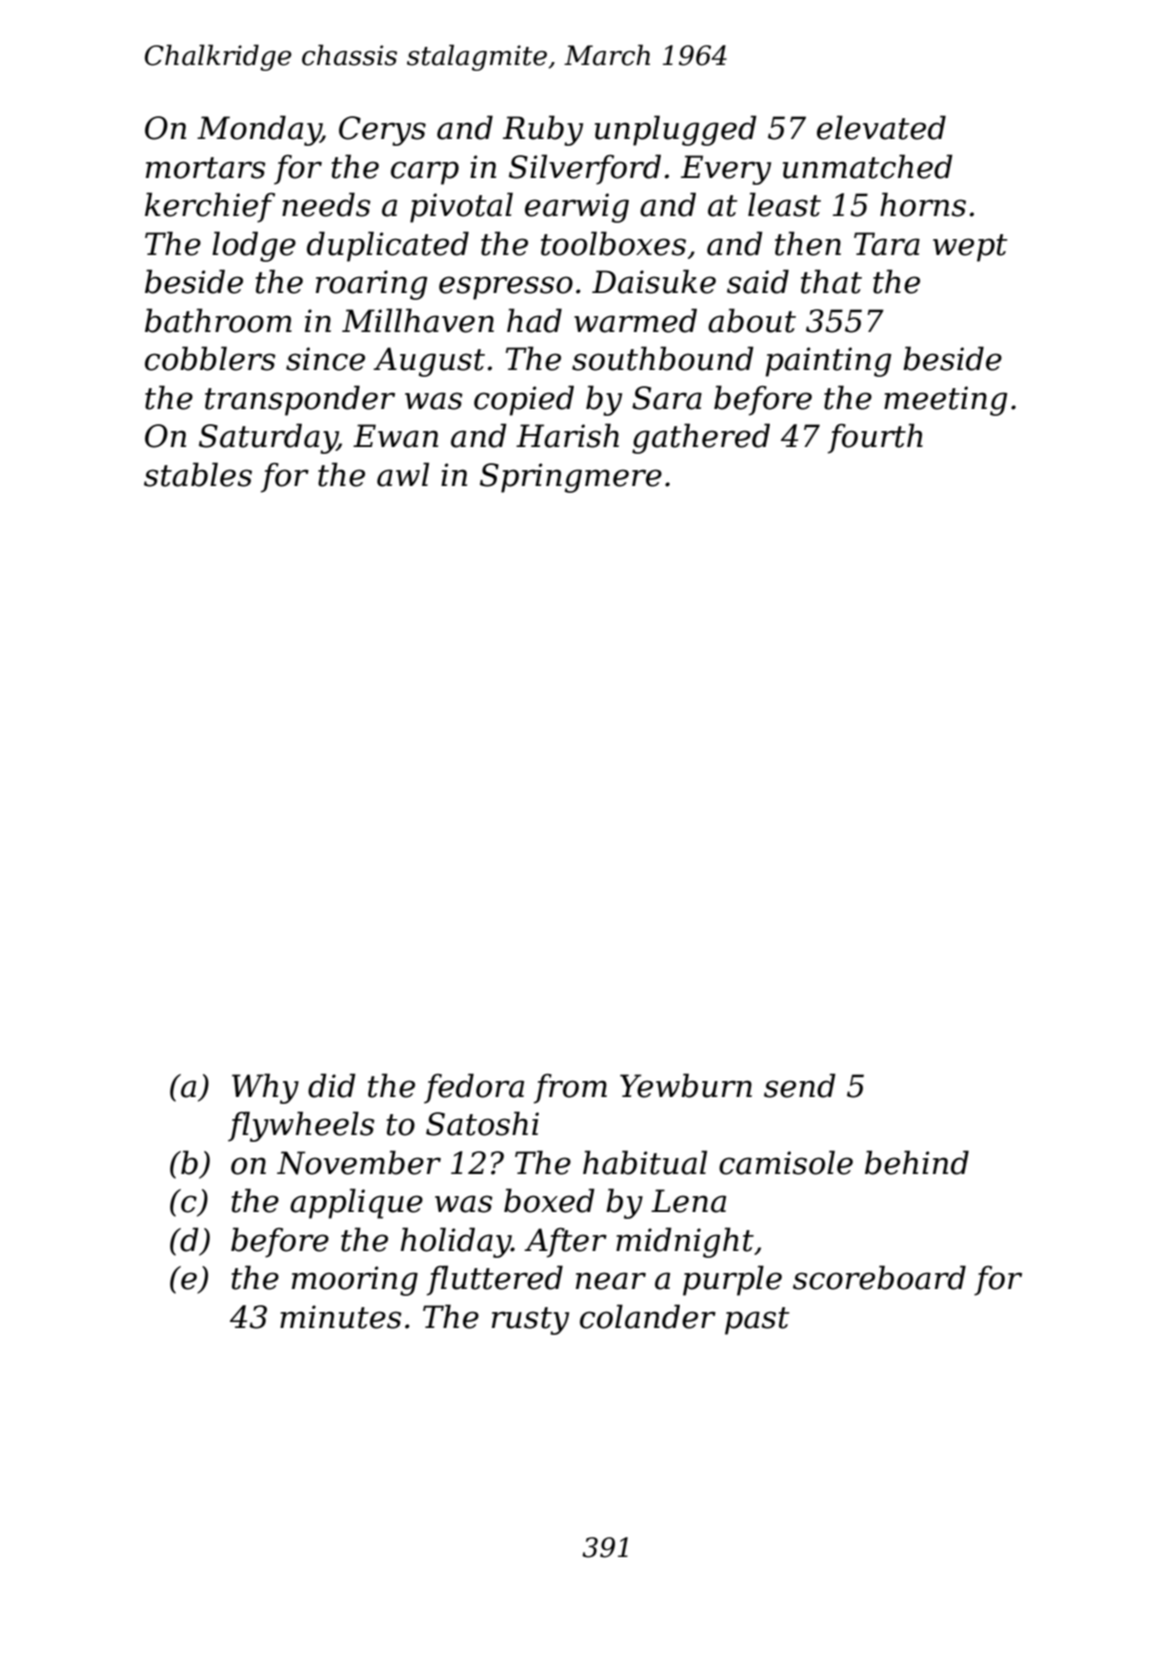 The width and height of the page is (1165, 1654). Describe the element at coordinates (198, 474) in the page. I see `stables` at that location.
